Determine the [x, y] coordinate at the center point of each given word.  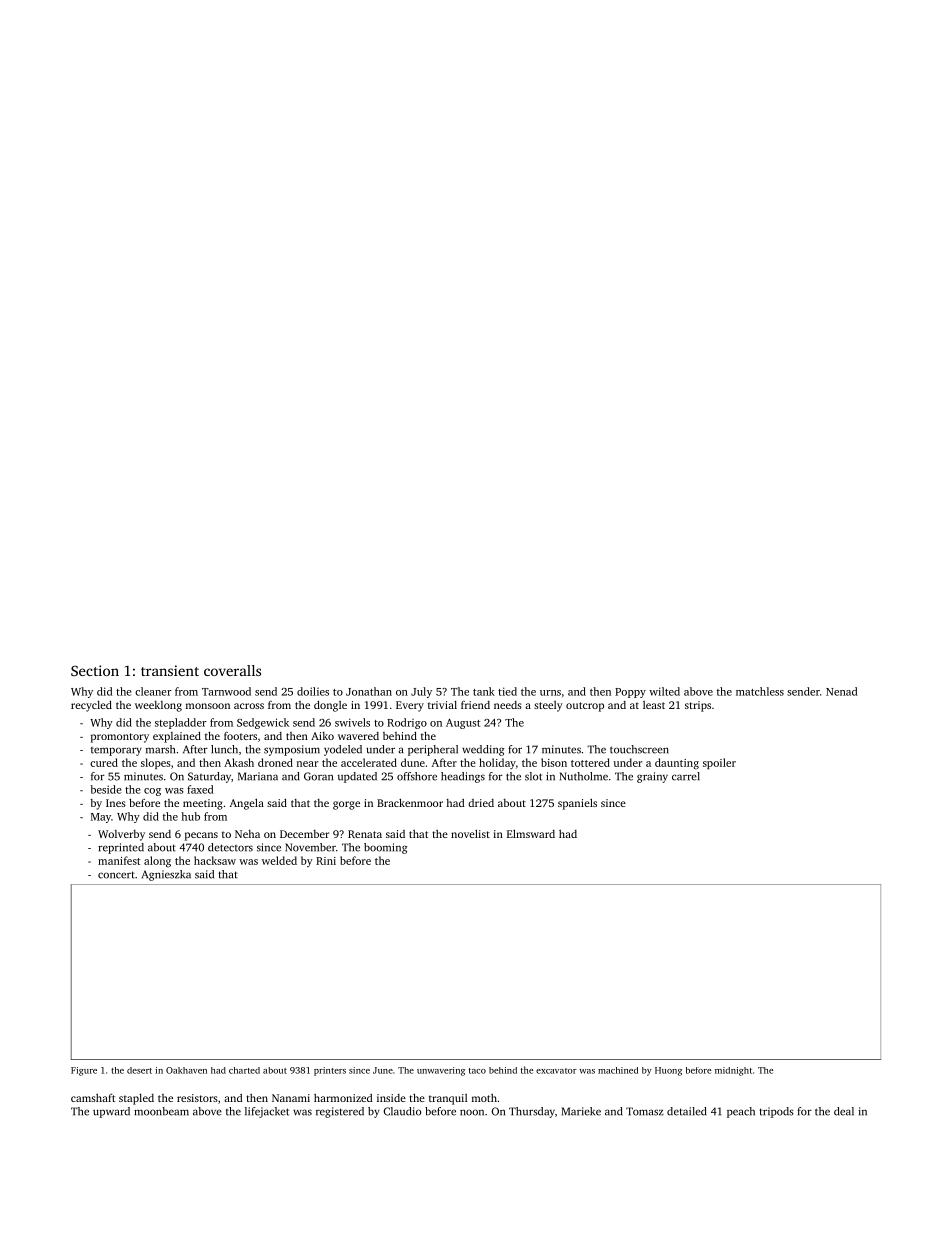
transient [170, 670]
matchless [760, 691]
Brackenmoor [410, 802]
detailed [687, 1111]
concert [116, 875]
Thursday [532, 1112]
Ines [116, 803]
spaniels [577, 804]
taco [477, 1071]
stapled [136, 1099]
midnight [733, 1071]
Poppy [630, 693]
